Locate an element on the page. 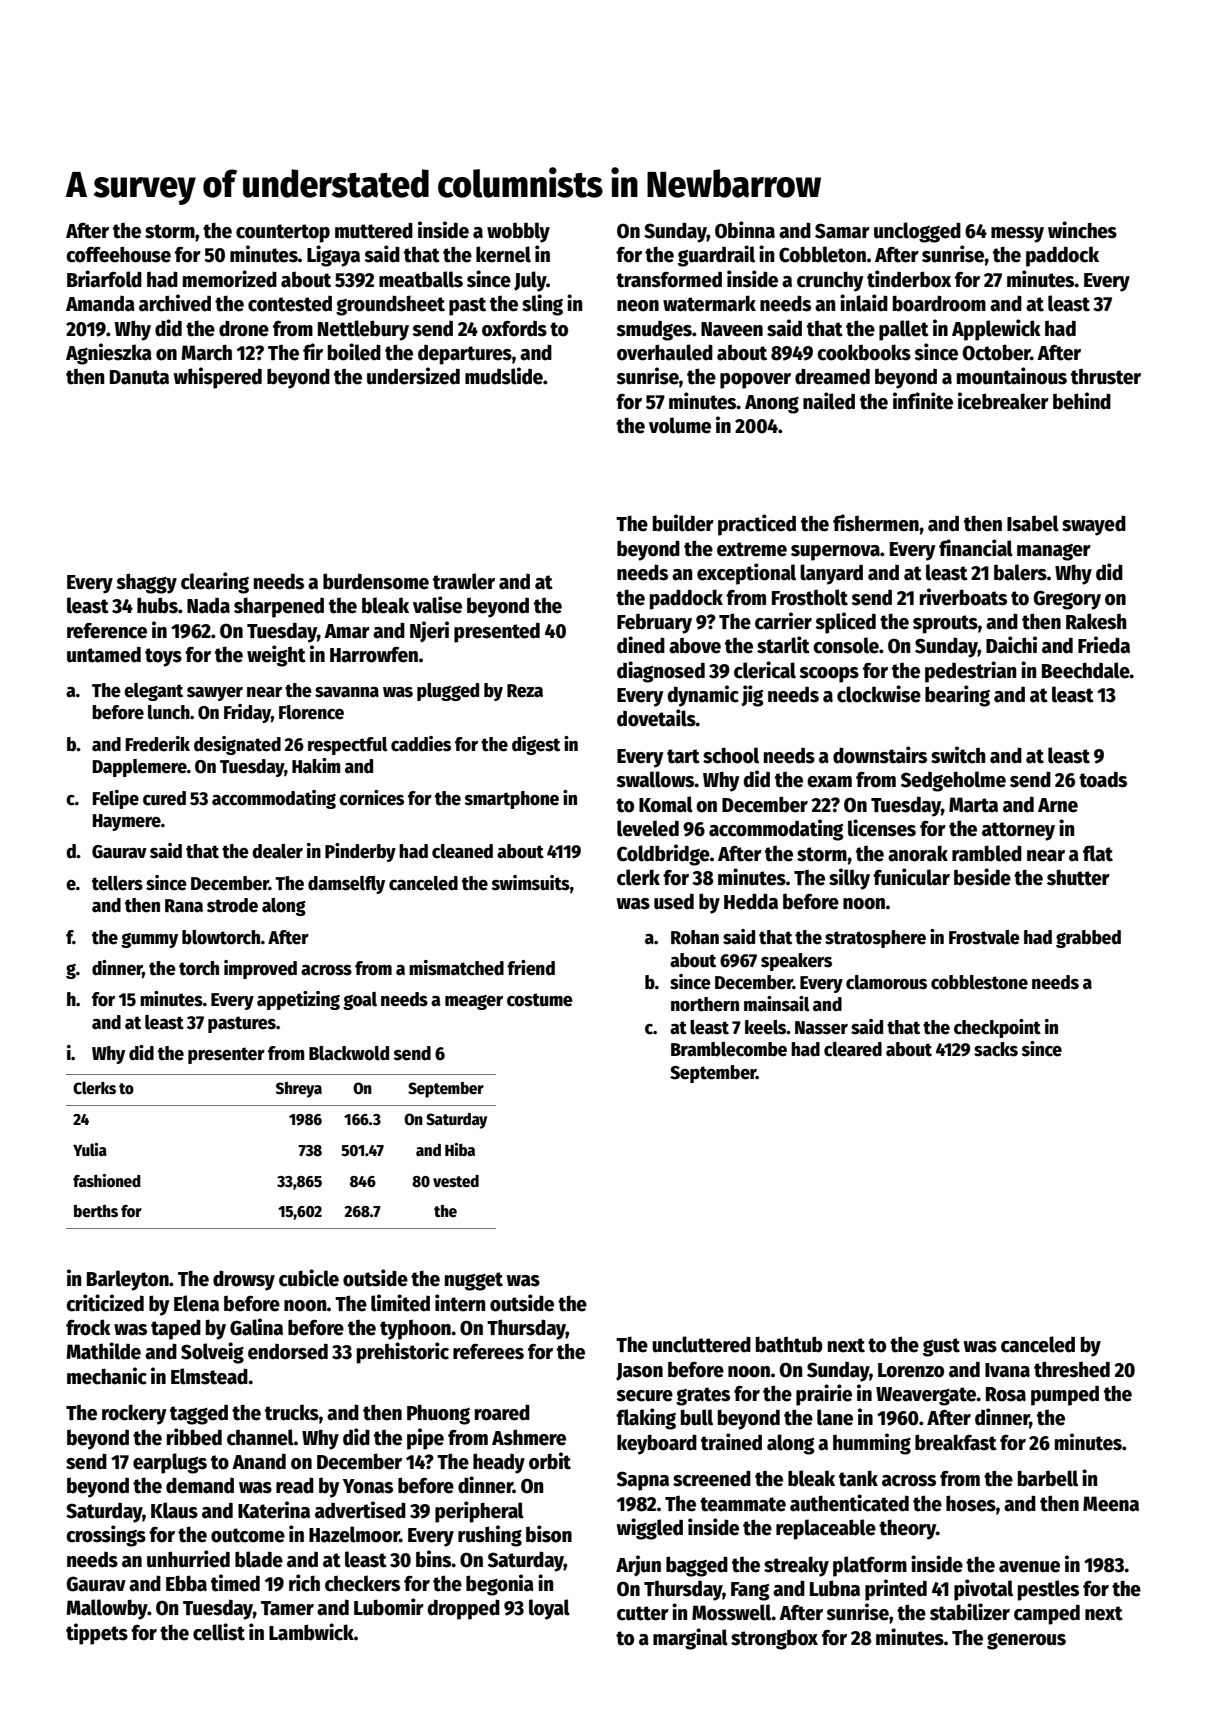 The height and width of the image is (1710, 1209). hoses is located at coordinates (971, 1503).
